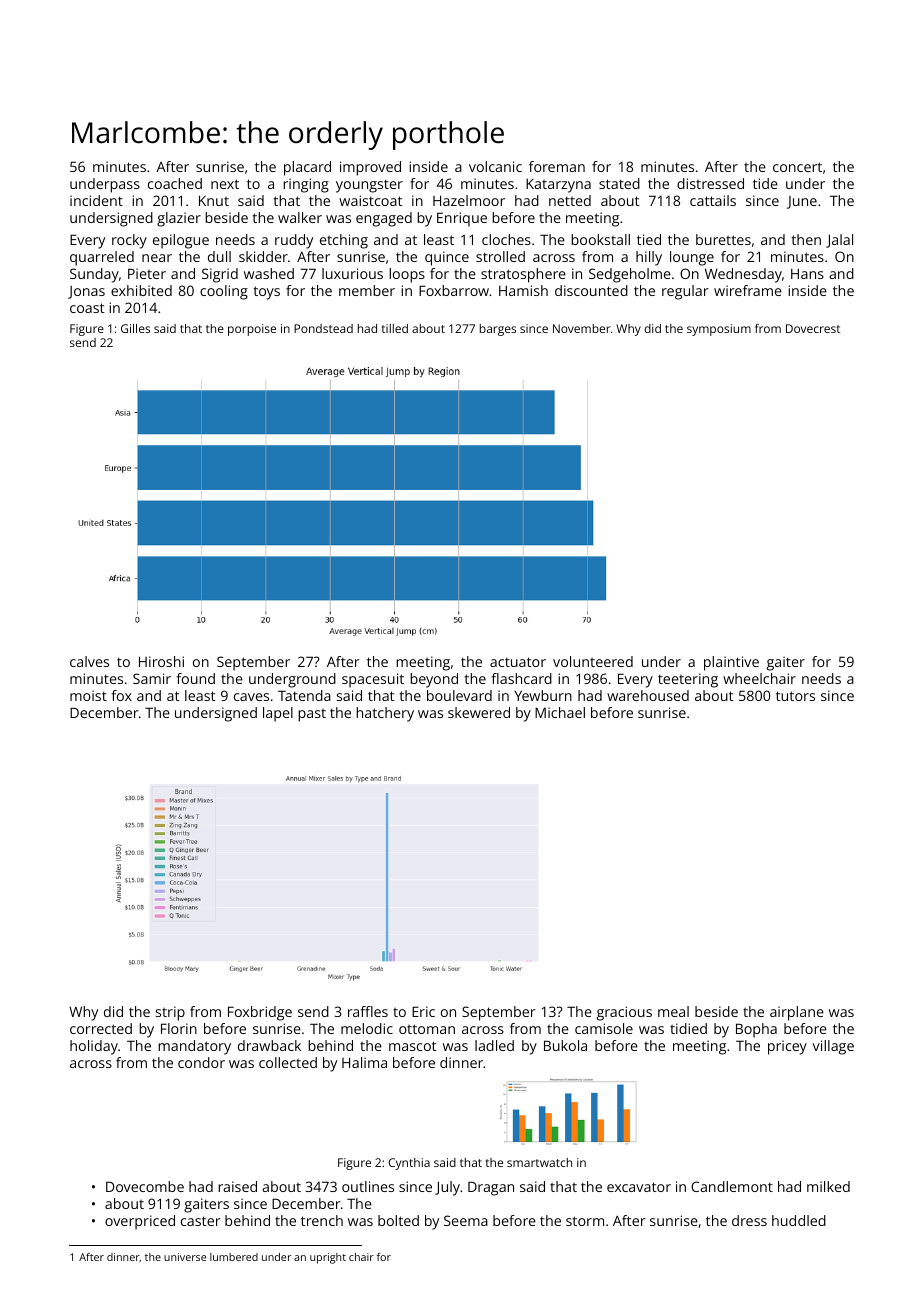 Image resolution: width=924 pixels, height=1308 pixels. What do you see at coordinates (749, 1220) in the page?
I see `dress` at bounding box center [749, 1220].
